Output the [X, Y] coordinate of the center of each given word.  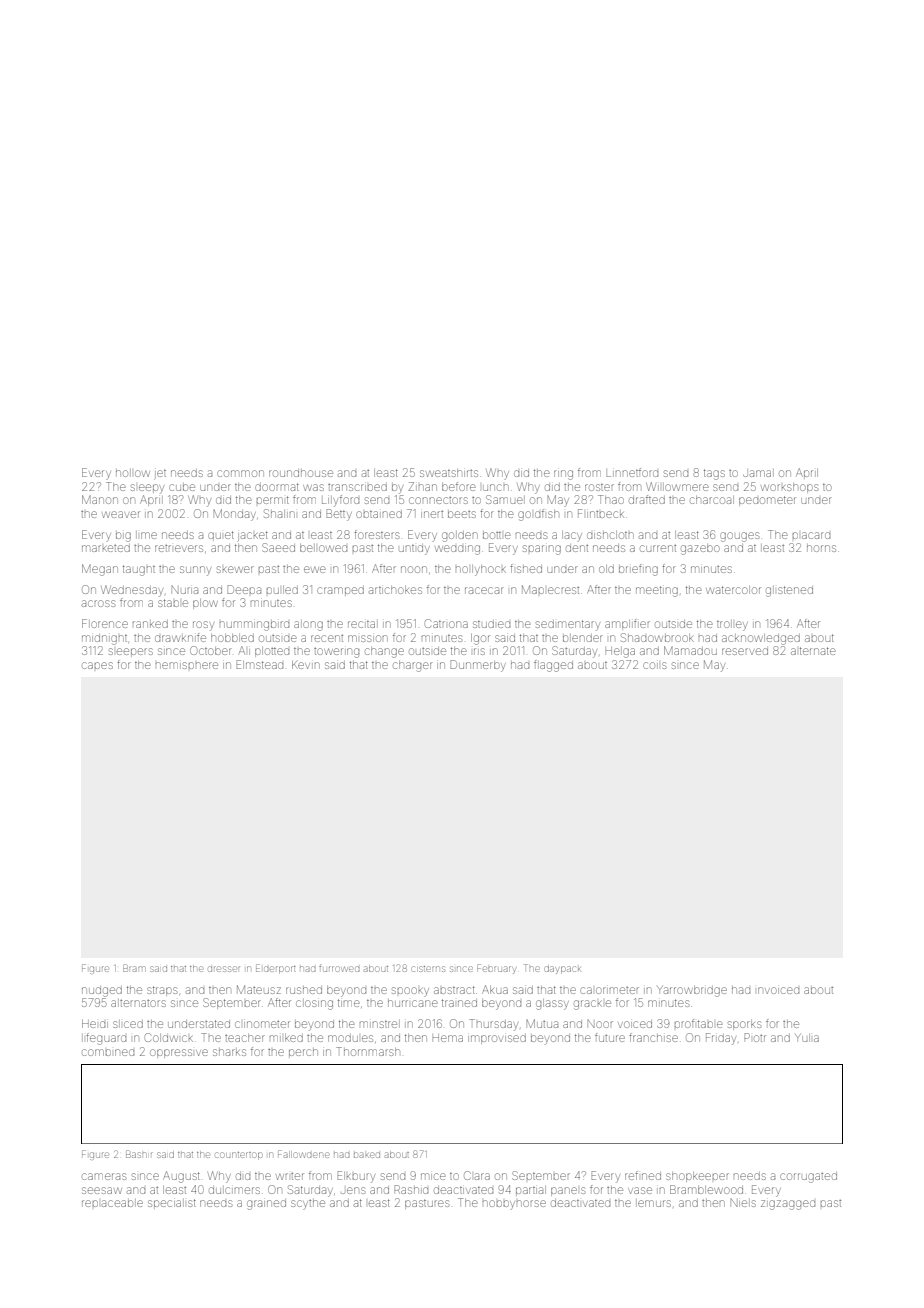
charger [413, 666]
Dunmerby [478, 666]
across [98, 603]
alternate [813, 651]
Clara [477, 1175]
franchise [653, 1037]
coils [654, 665]
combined [108, 1052]
